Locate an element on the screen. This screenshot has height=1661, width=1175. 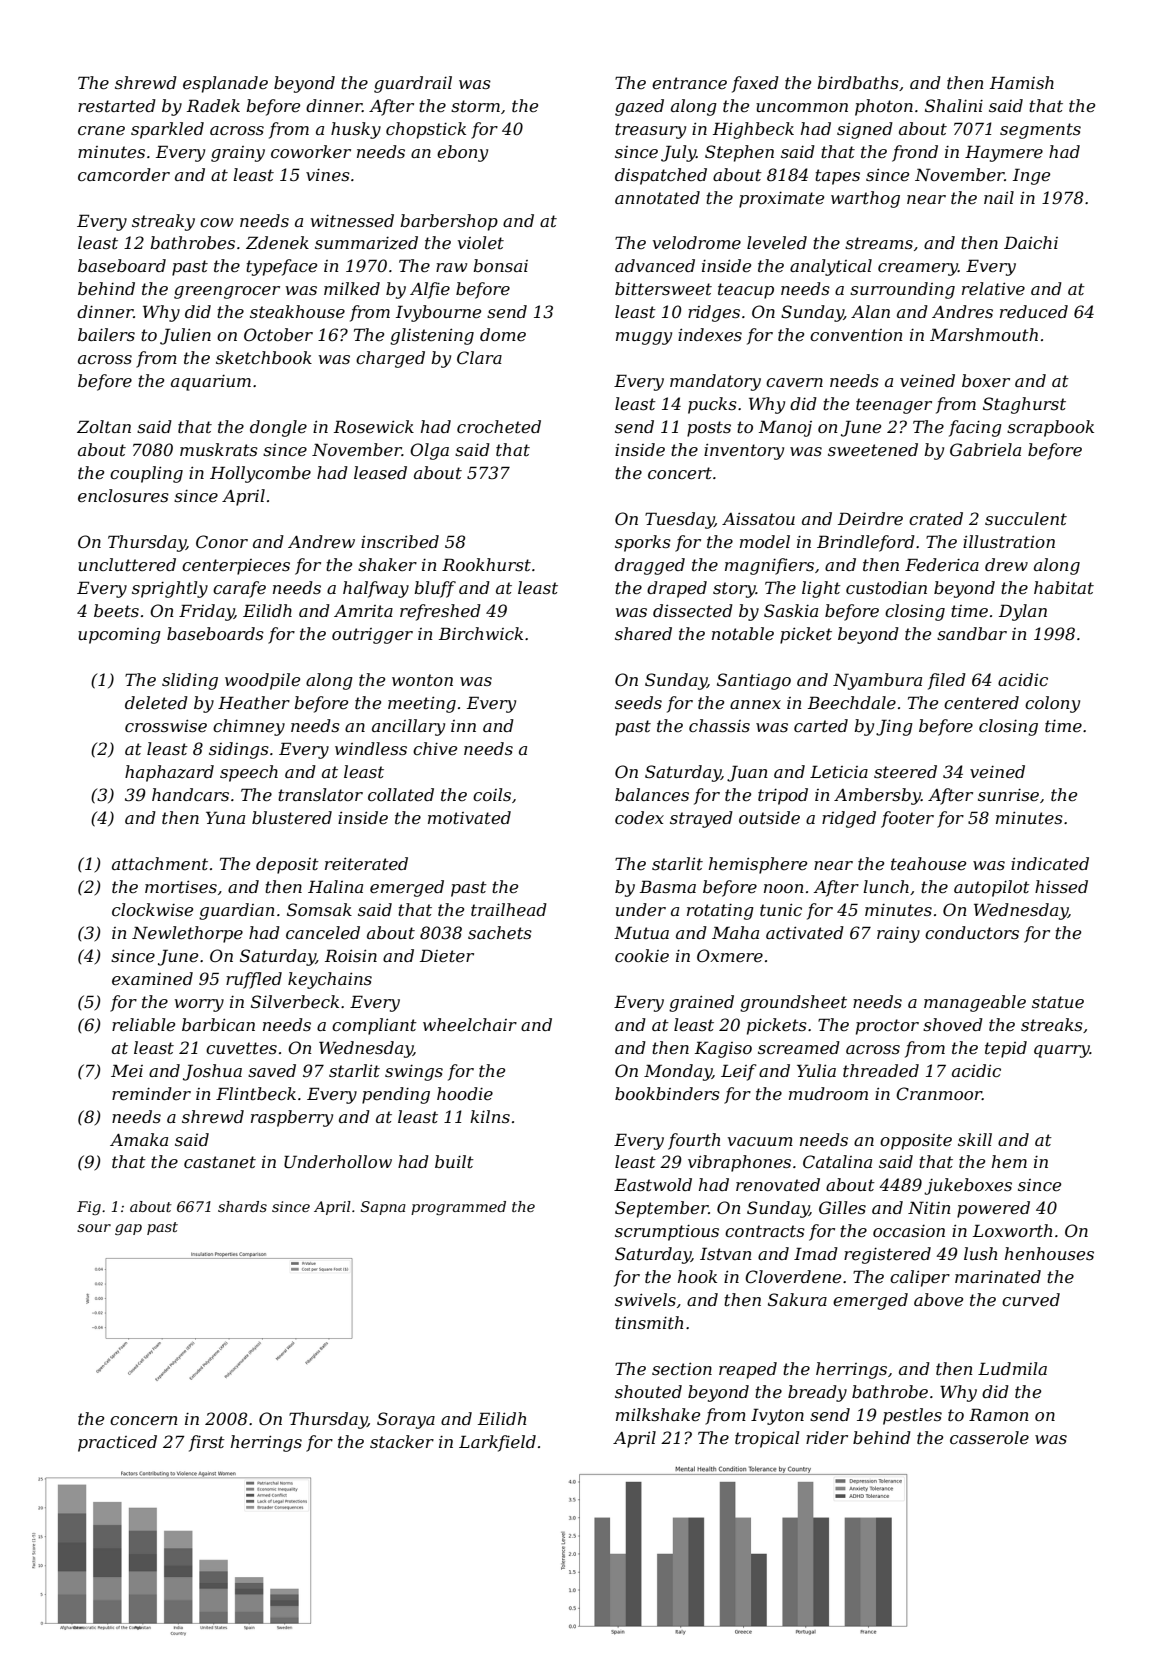
Hamish is located at coordinates (1022, 82).
